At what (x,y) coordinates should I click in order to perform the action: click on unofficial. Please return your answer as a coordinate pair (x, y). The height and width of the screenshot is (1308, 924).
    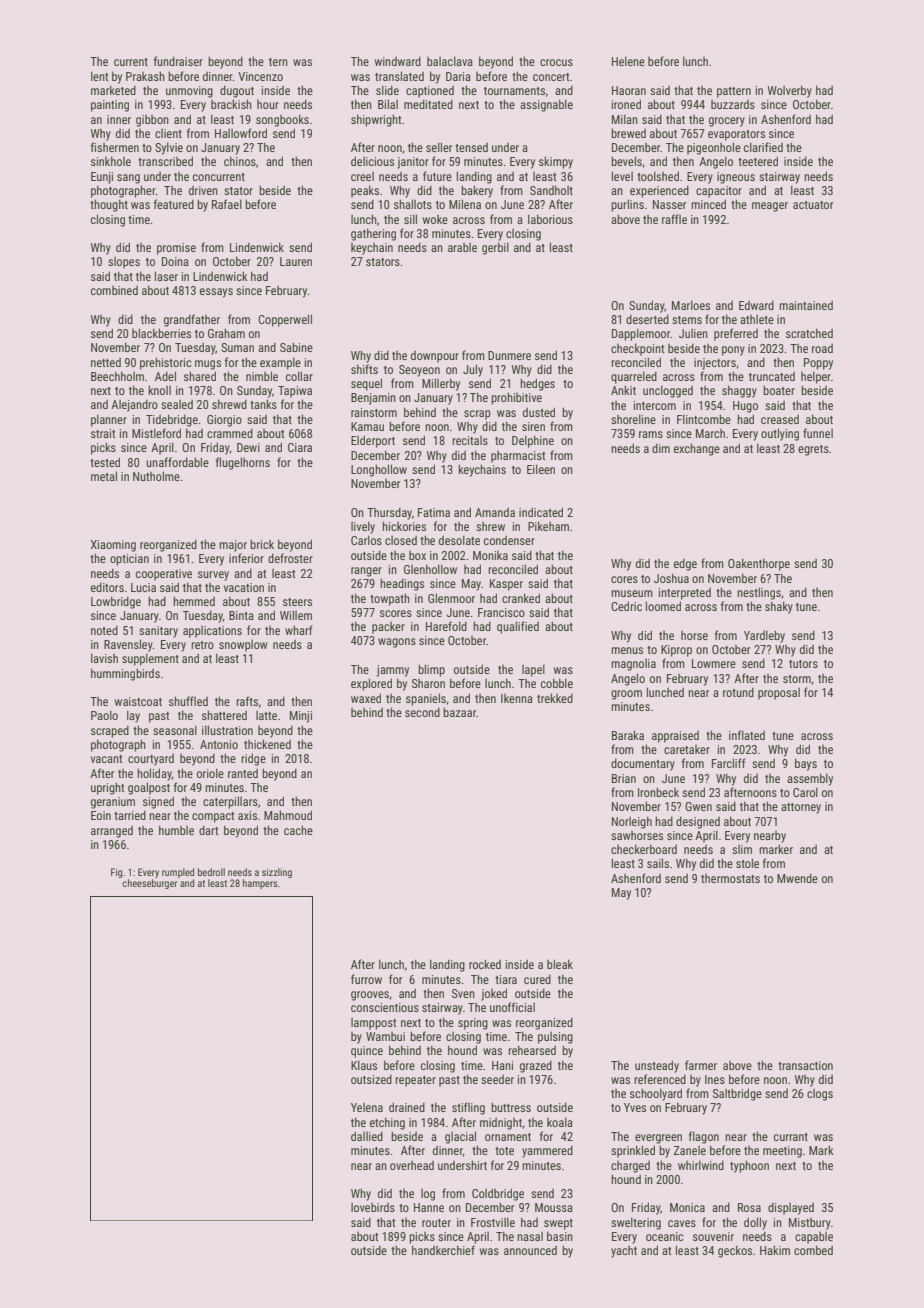
    Looking at the image, I should click on (512, 1007).
